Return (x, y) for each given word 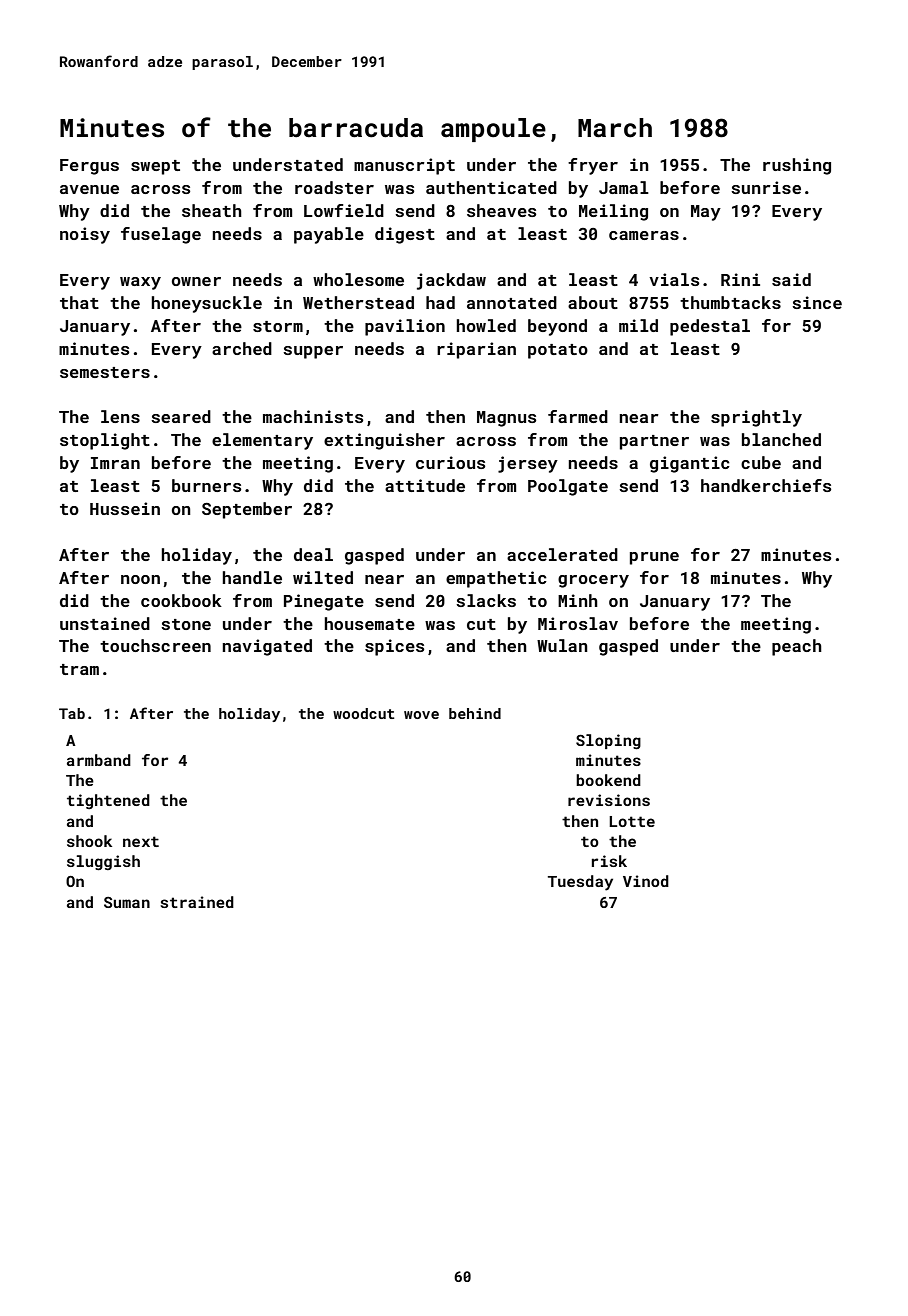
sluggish (103, 863)
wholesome (358, 279)
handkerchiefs (766, 485)
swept (155, 167)
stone (186, 624)
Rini (740, 279)
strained (197, 902)
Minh (578, 600)
